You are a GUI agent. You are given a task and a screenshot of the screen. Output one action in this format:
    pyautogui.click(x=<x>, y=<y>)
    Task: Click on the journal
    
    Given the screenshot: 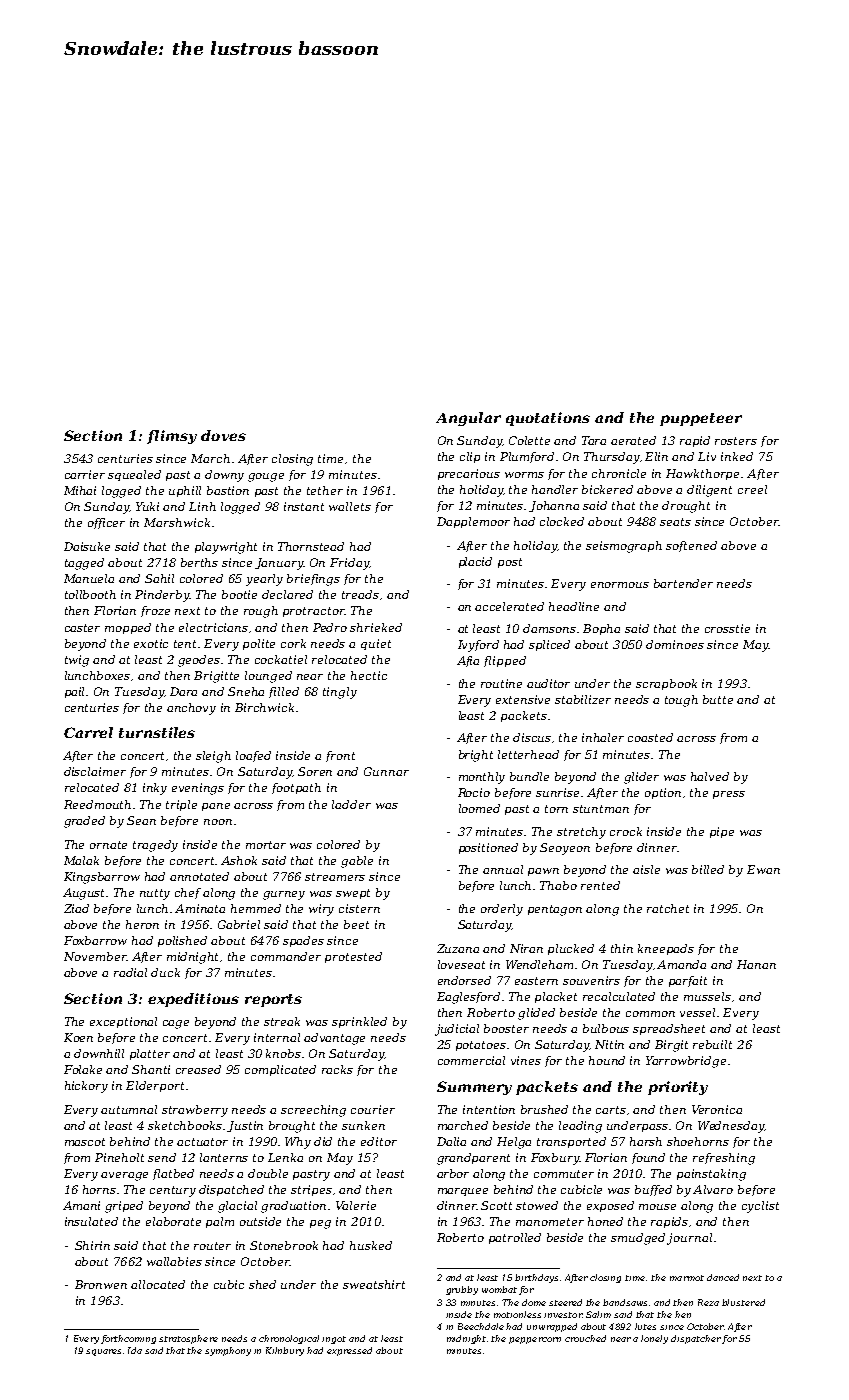 What is the action you would take?
    pyautogui.click(x=689, y=1239)
